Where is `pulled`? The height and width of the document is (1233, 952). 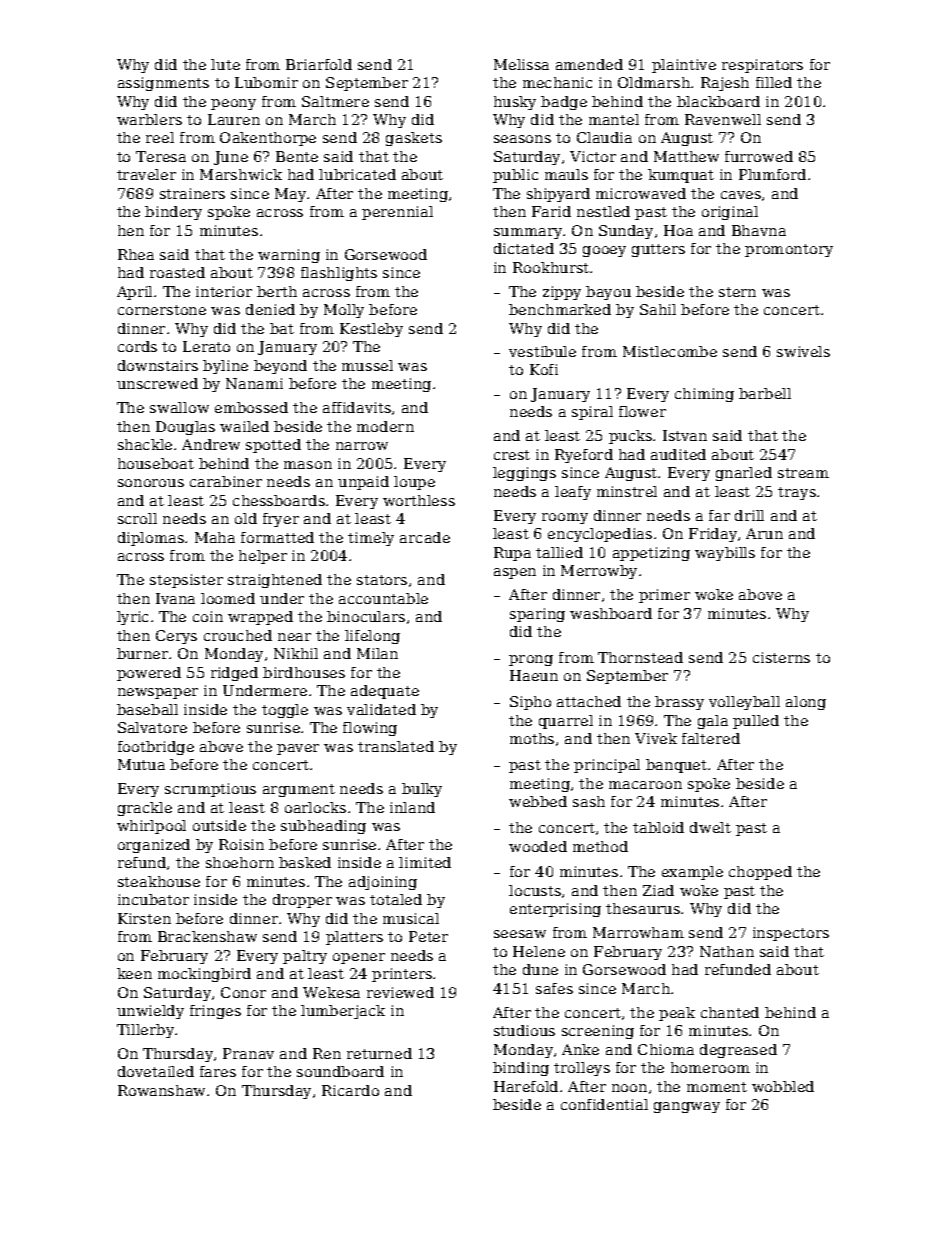 pulled is located at coordinates (756, 722).
